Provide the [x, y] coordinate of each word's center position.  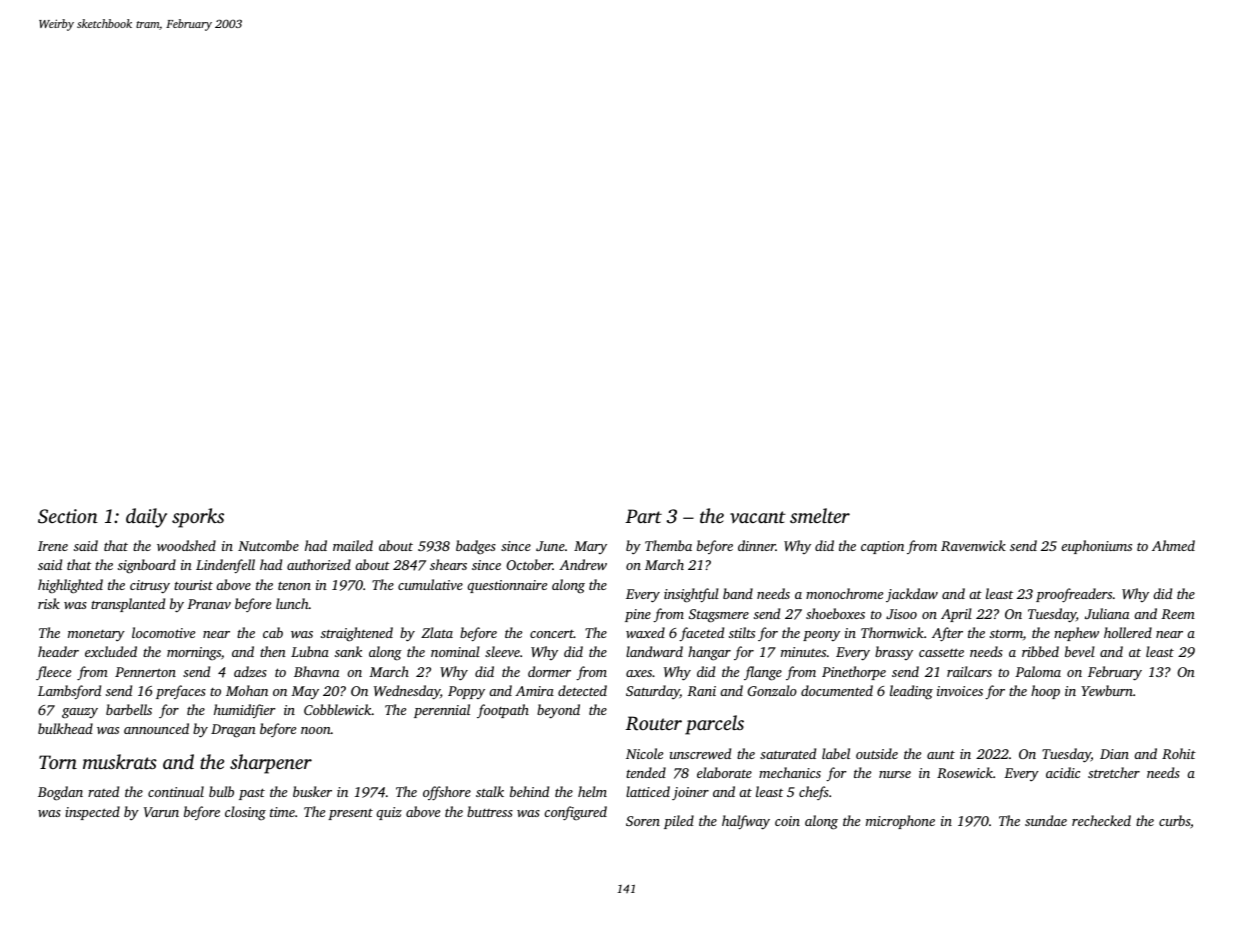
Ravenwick [973, 545]
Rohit [1179, 753]
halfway [746, 822]
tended [646, 772]
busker [312, 791]
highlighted [70, 586]
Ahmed [1173, 545]
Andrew [583, 564]
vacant [758, 517]
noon [316, 730]
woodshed [186, 545]
